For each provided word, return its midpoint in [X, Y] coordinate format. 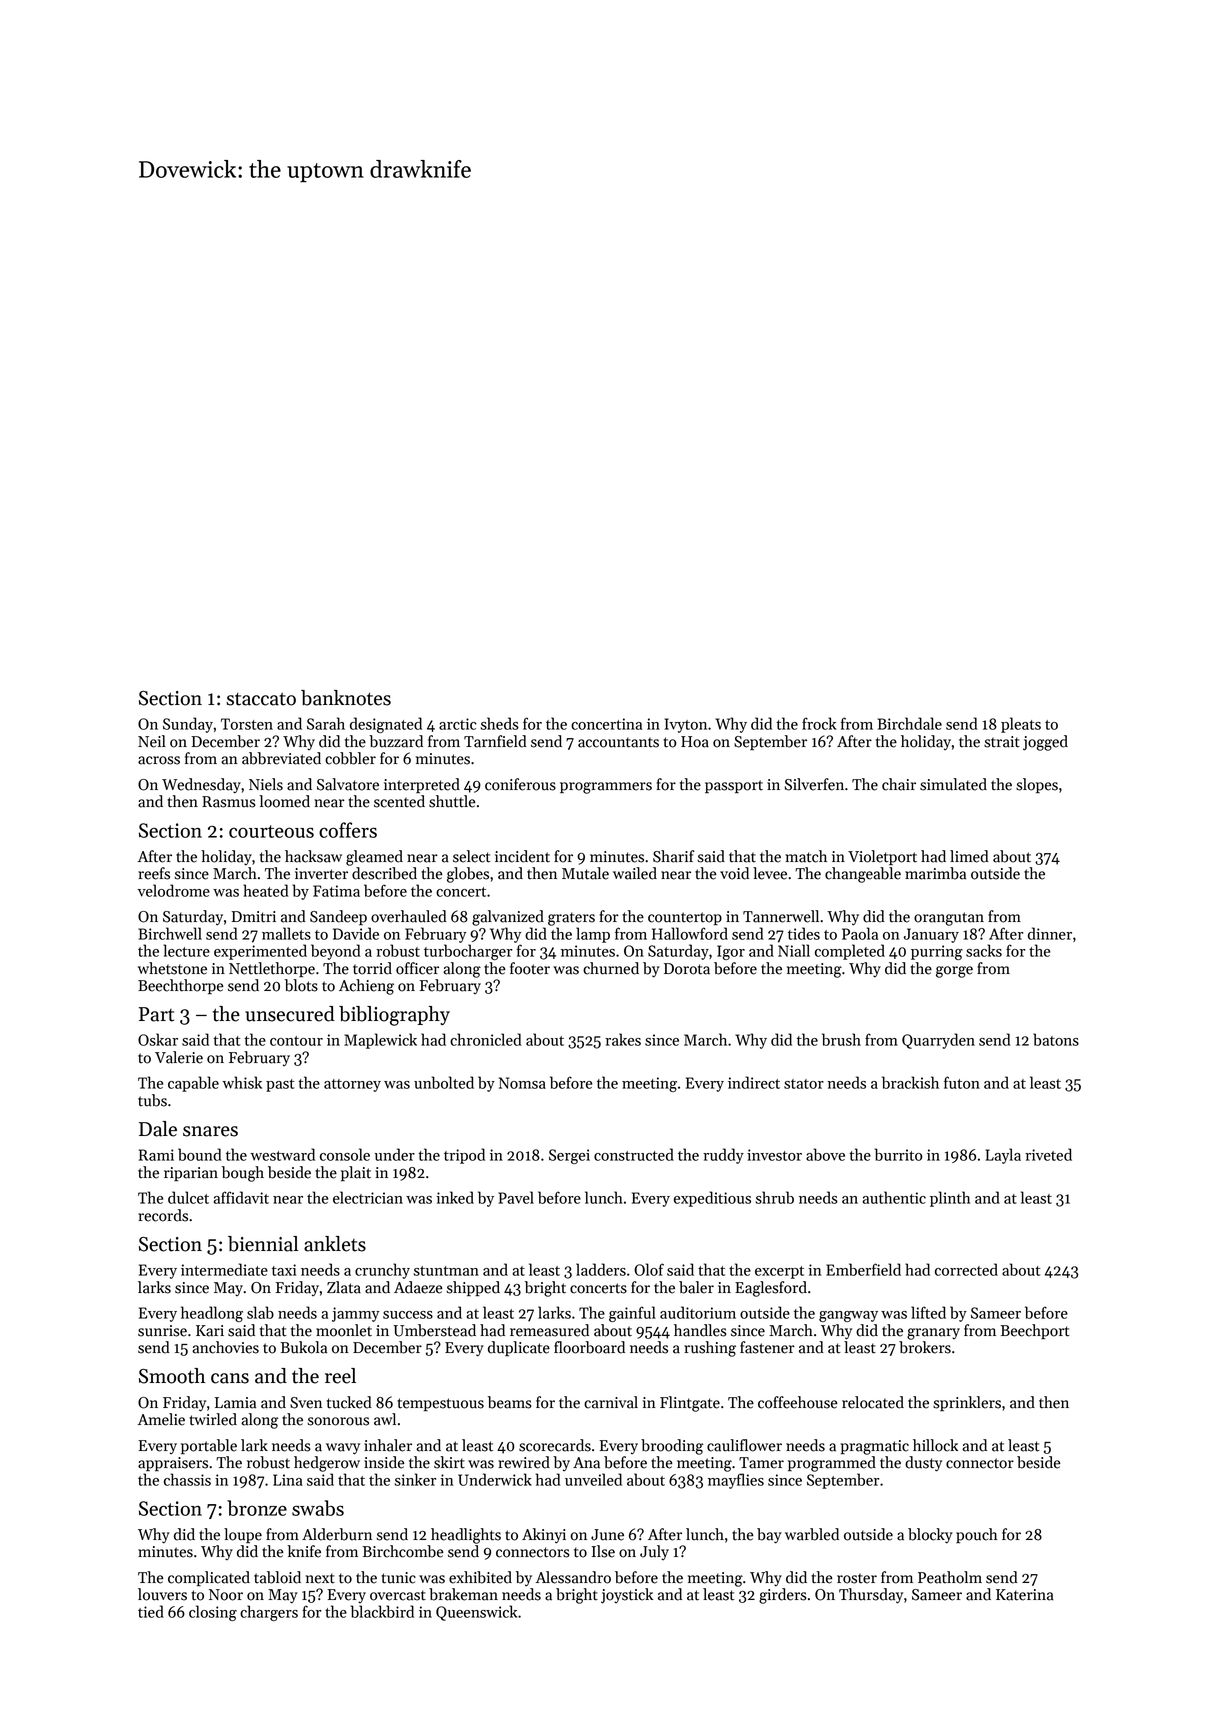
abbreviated [281, 758]
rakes [623, 1039]
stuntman [446, 1271]
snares [210, 1131]
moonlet [344, 1330]
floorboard [589, 1347]
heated [266, 890]
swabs [318, 1508]
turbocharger [468, 952]
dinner [1050, 933]
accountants [618, 742]
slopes [1037, 785]
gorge [954, 972]
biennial [263, 1244]
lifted [928, 1312]
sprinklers [967, 1403]
